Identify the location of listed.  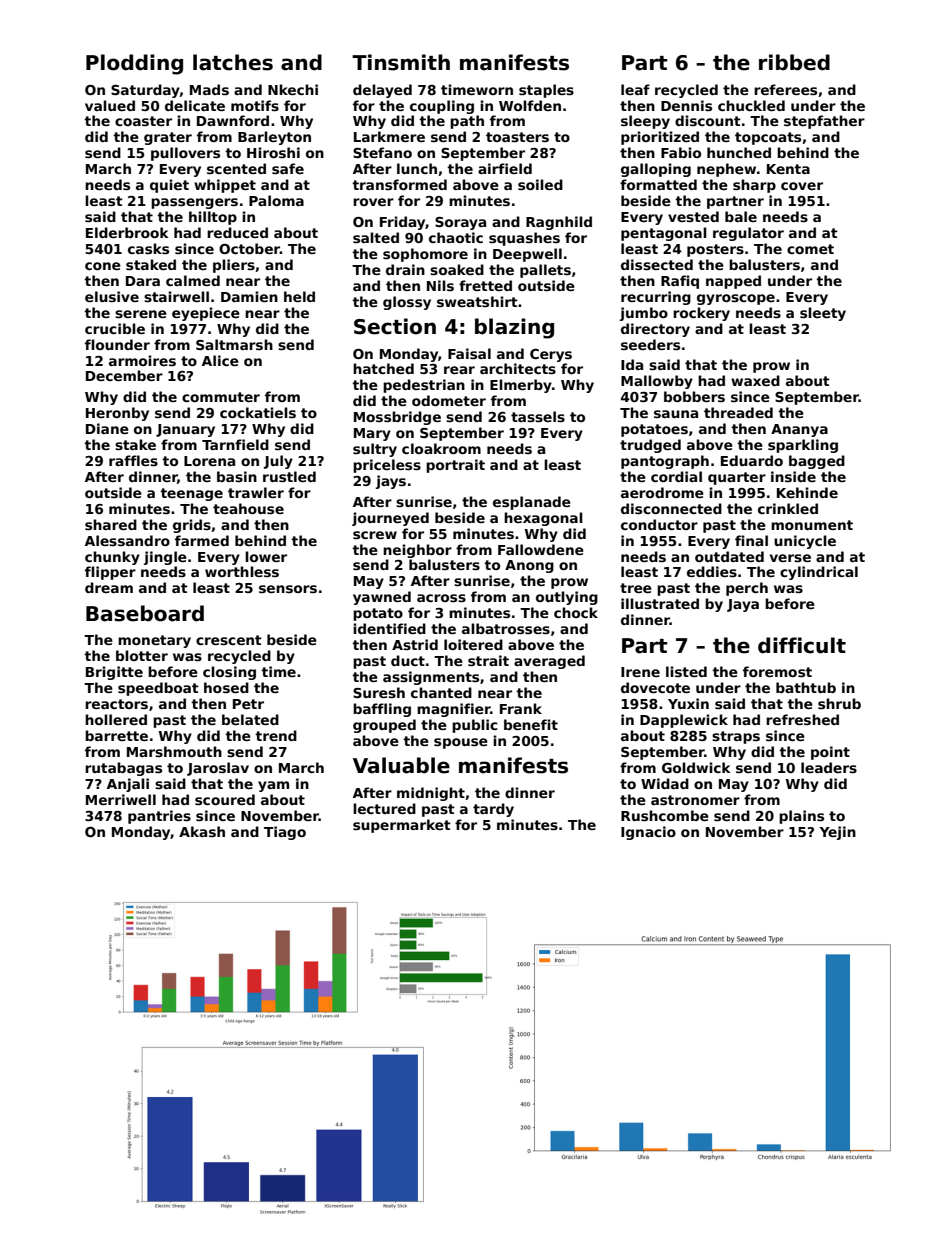
(686, 671).
